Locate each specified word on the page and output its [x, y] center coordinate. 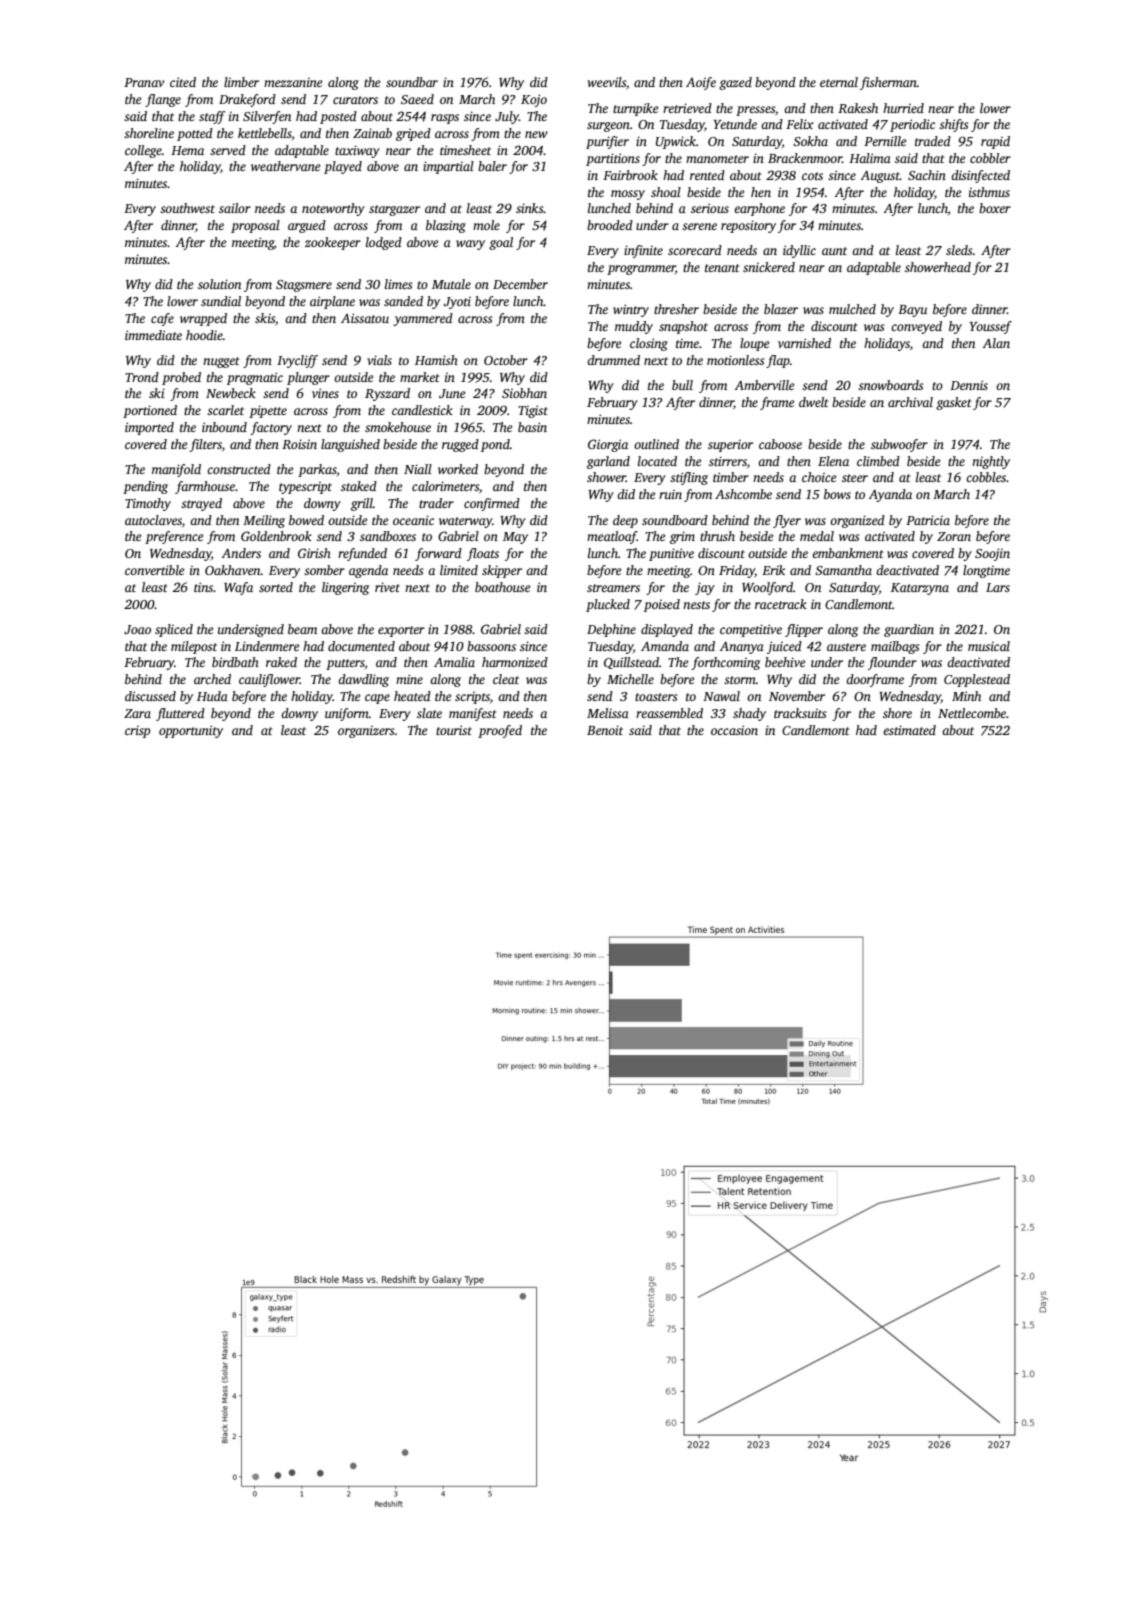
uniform [347, 714]
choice [819, 477]
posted [338, 117]
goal [501, 243]
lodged [384, 243]
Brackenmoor [805, 158]
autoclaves [153, 520]
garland [608, 462]
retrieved [687, 108]
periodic [912, 125]
